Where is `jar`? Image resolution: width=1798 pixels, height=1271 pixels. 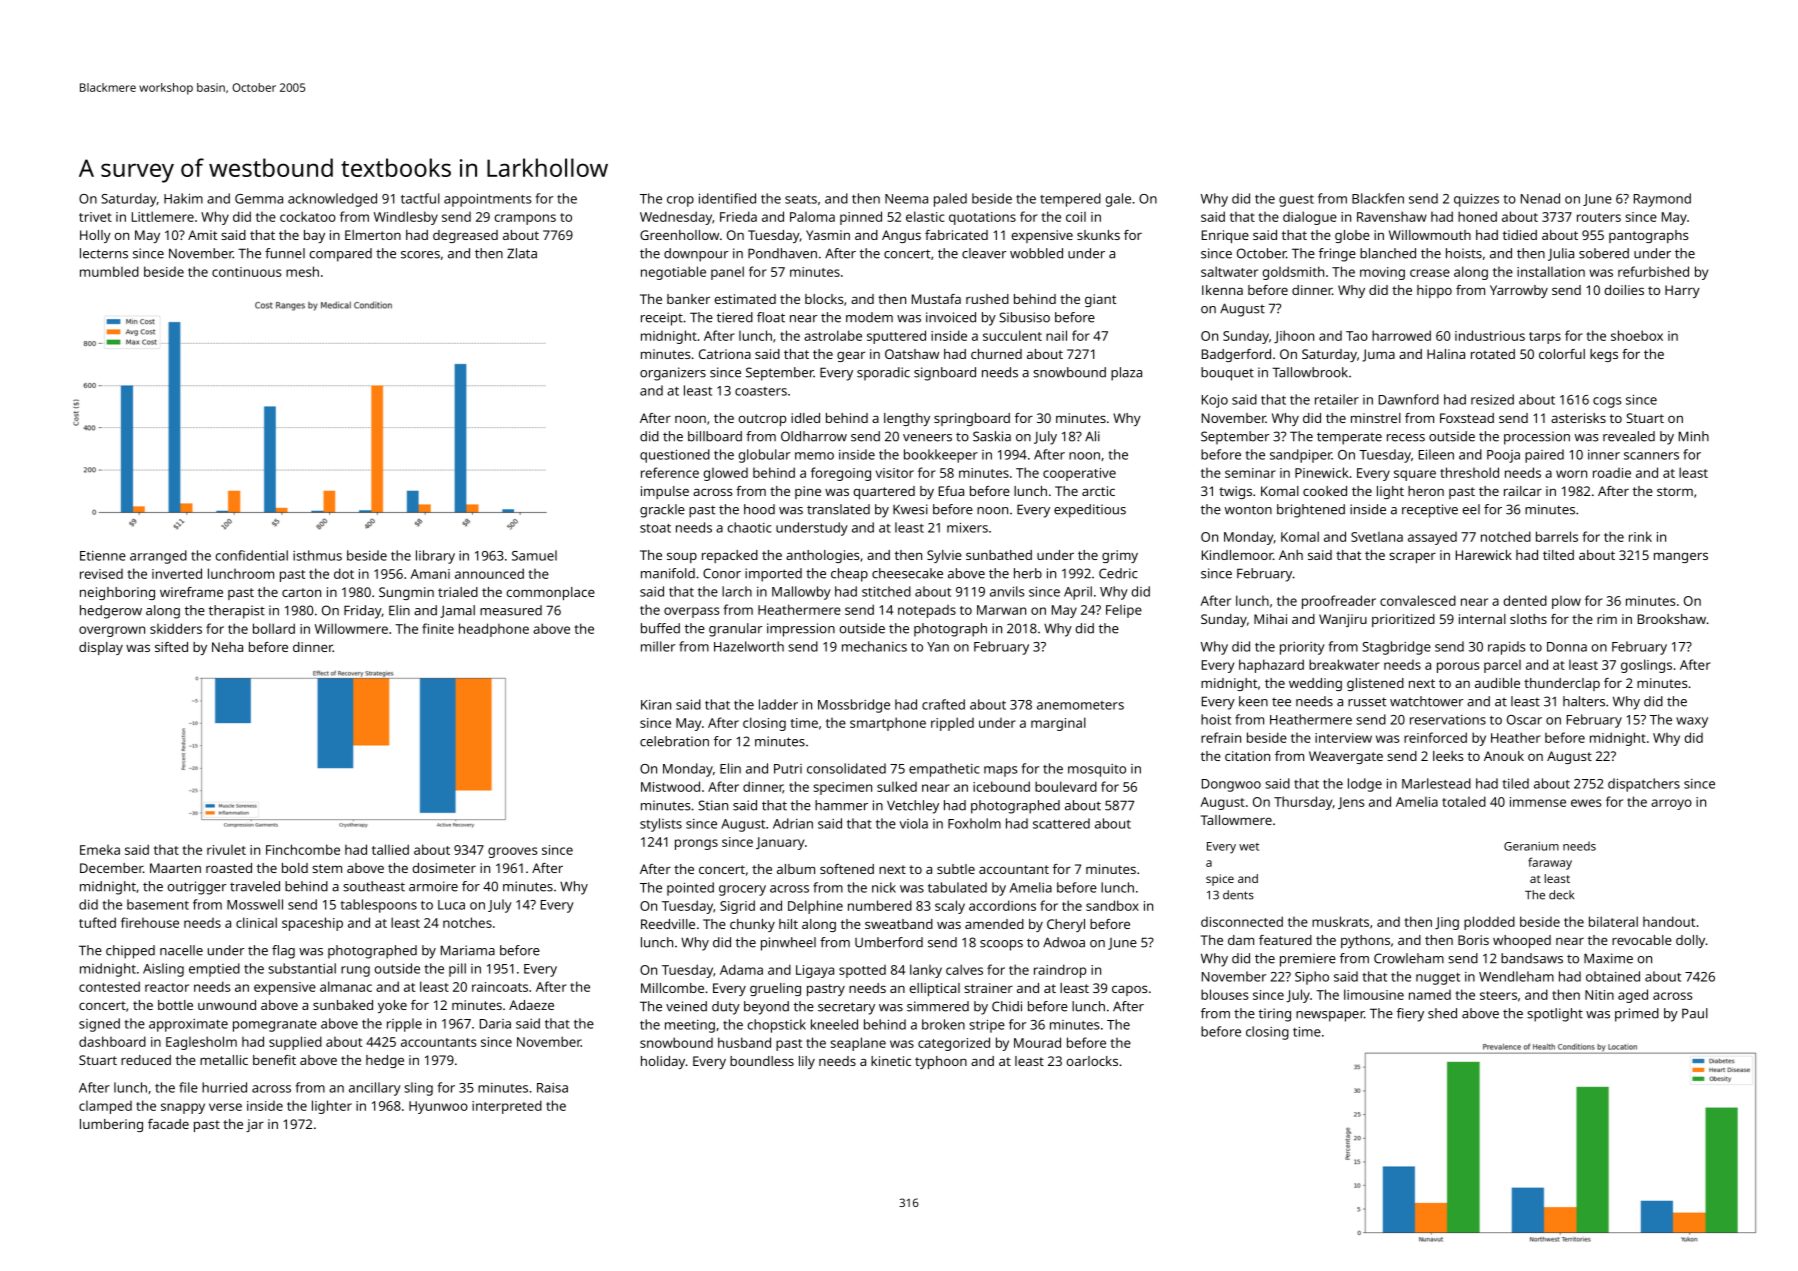 jar is located at coordinates (255, 1125).
